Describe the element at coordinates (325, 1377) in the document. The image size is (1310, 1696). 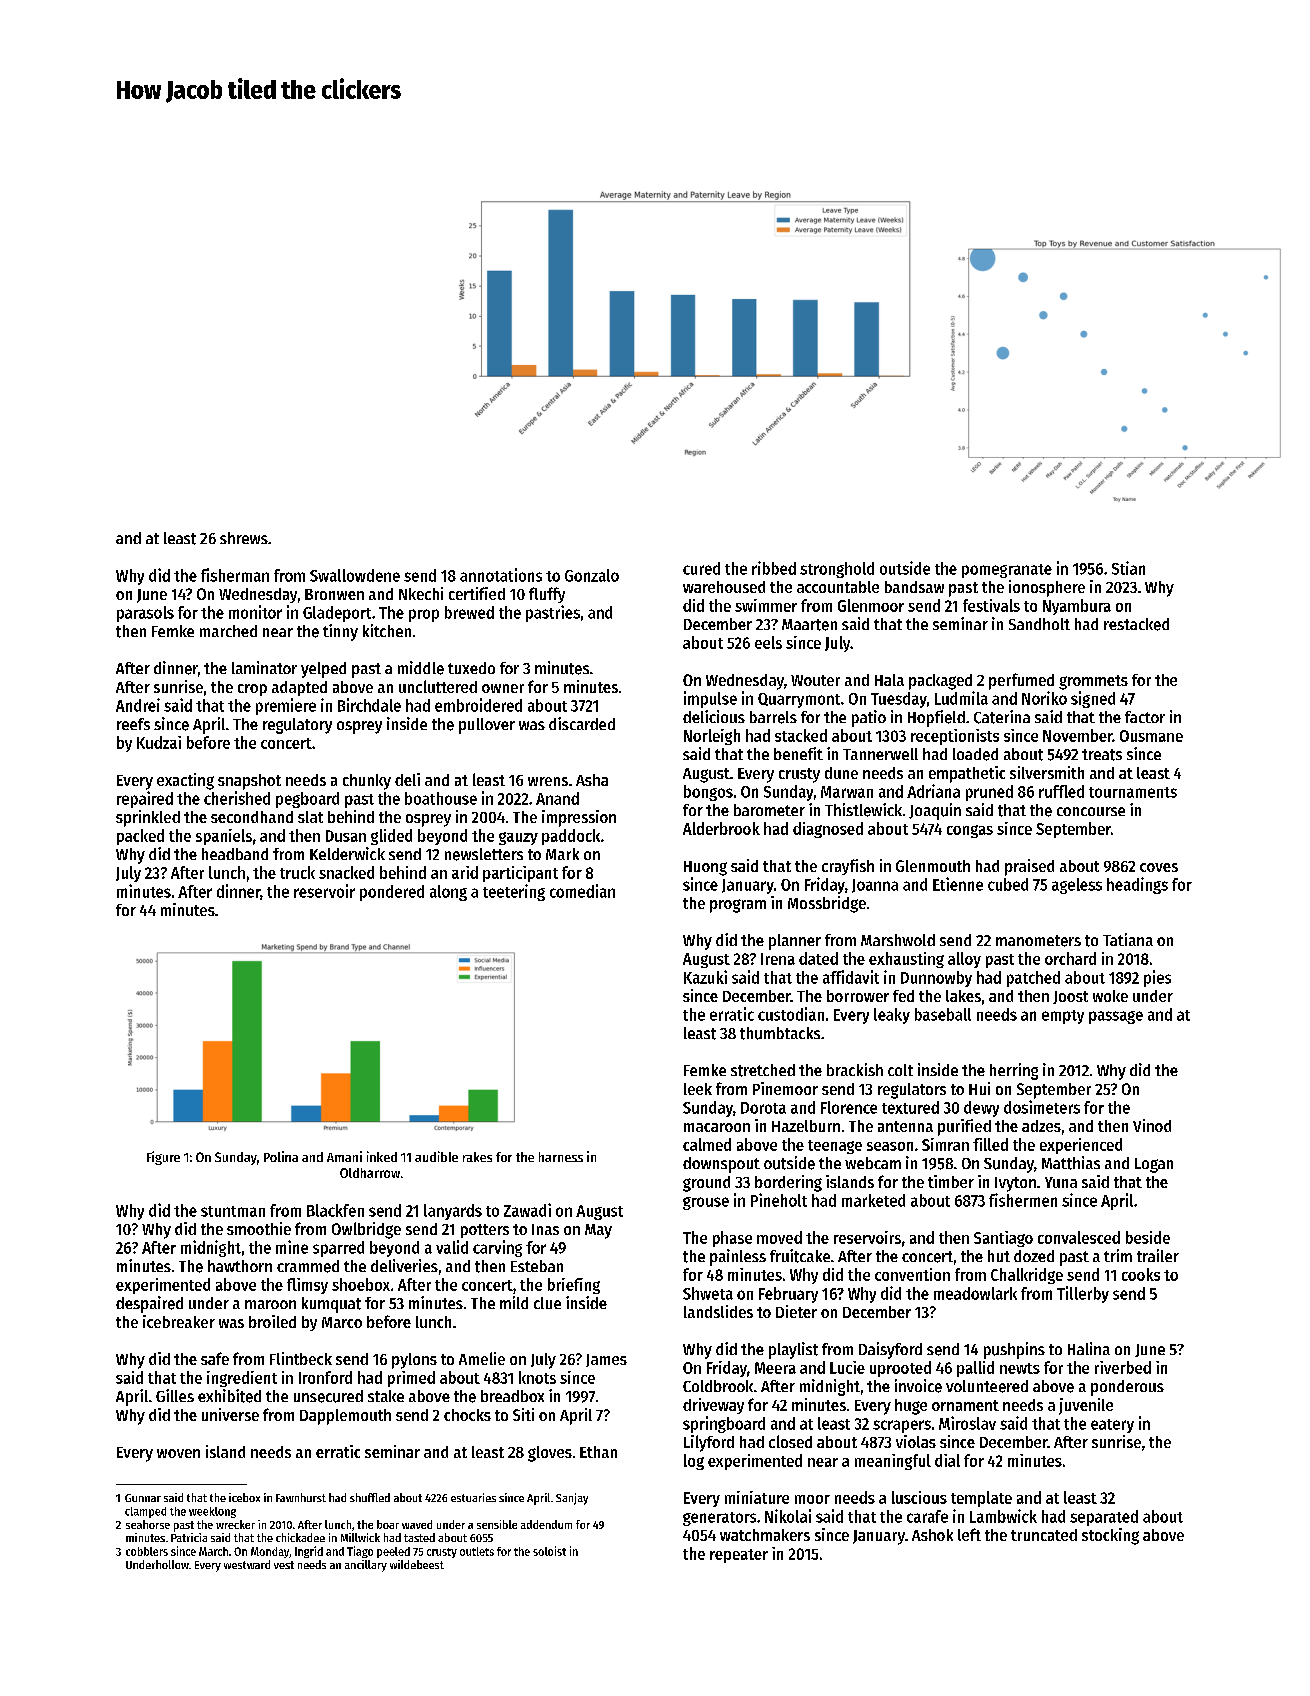
I see `Ironford` at that location.
